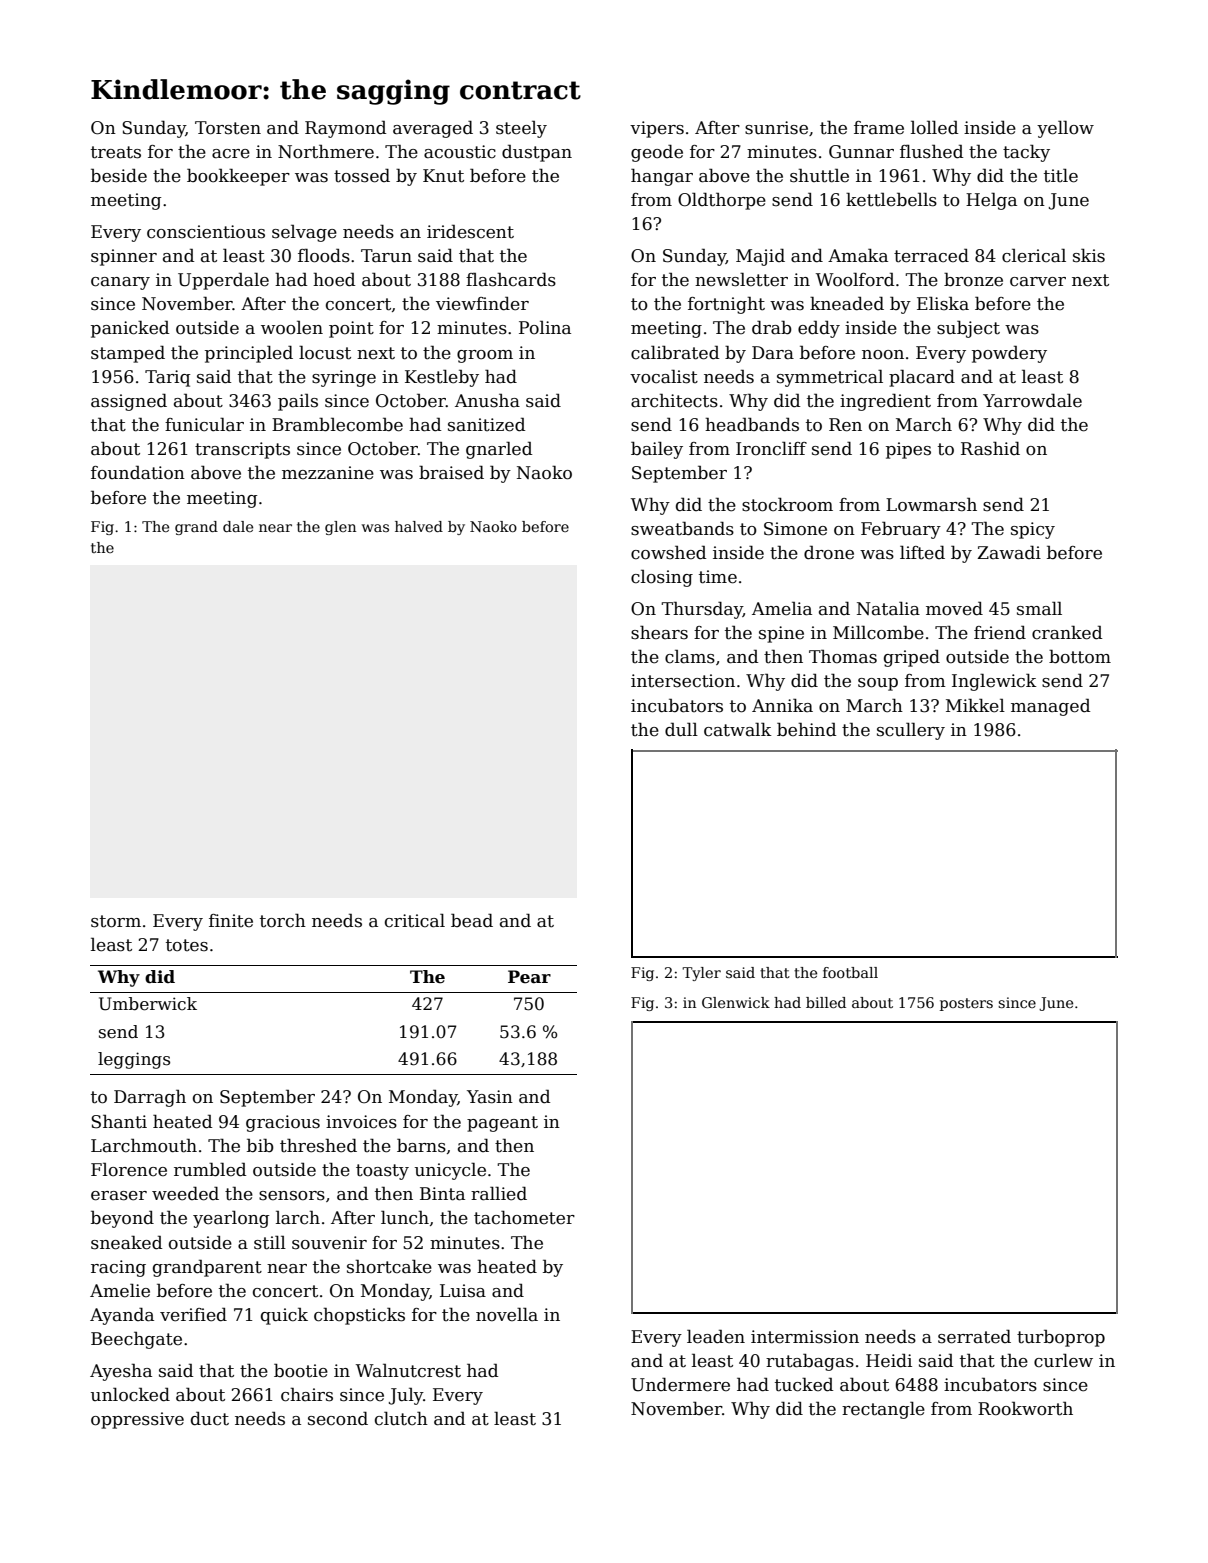 Image resolution: width=1208 pixels, height=1563 pixels. What do you see at coordinates (419, 526) in the screenshot?
I see `halved` at bounding box center [419, 526].
